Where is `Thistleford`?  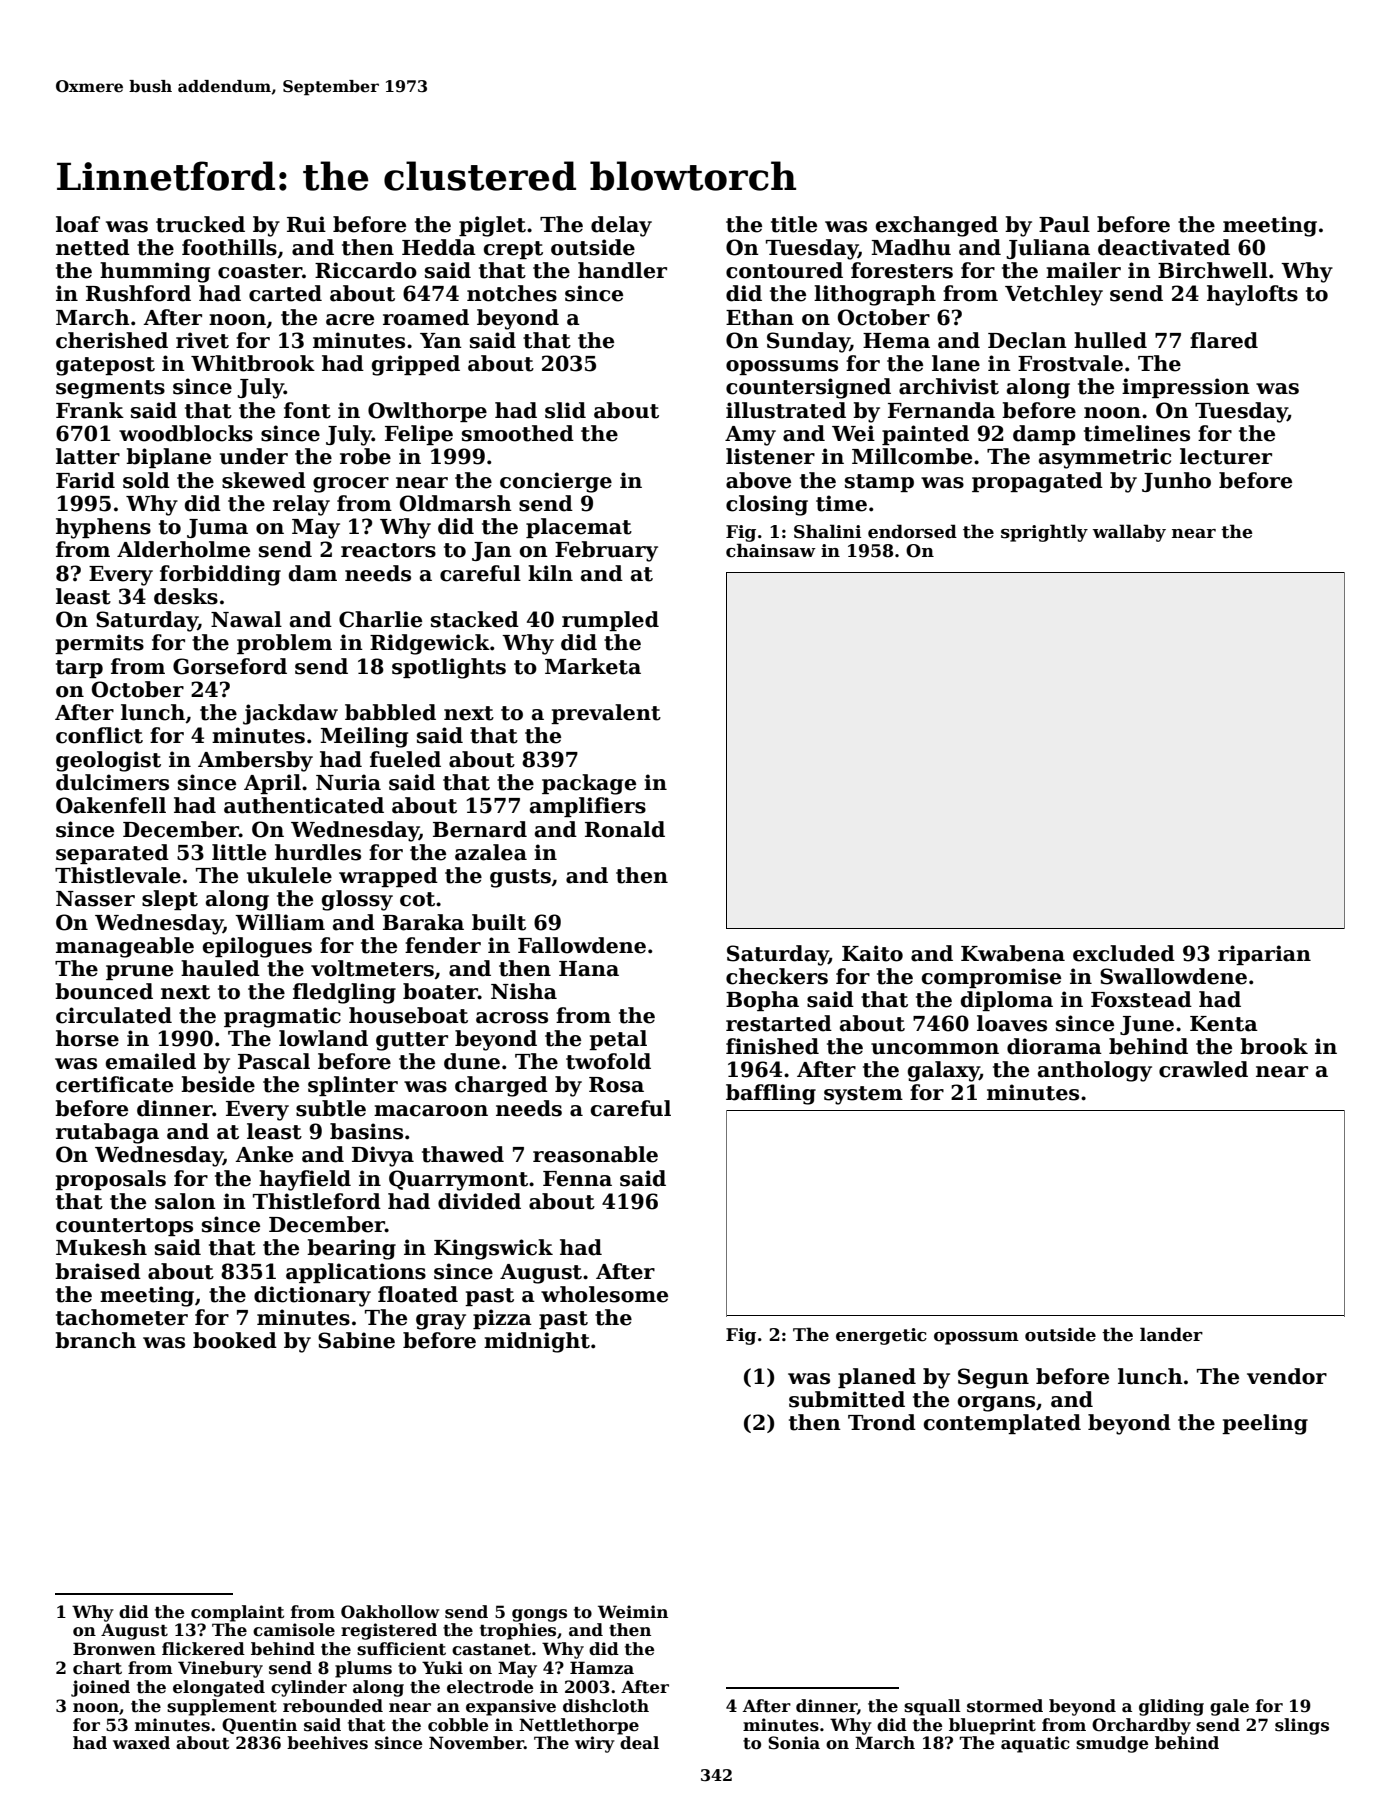 Thistleford is located at coordinates (317, 1201).
